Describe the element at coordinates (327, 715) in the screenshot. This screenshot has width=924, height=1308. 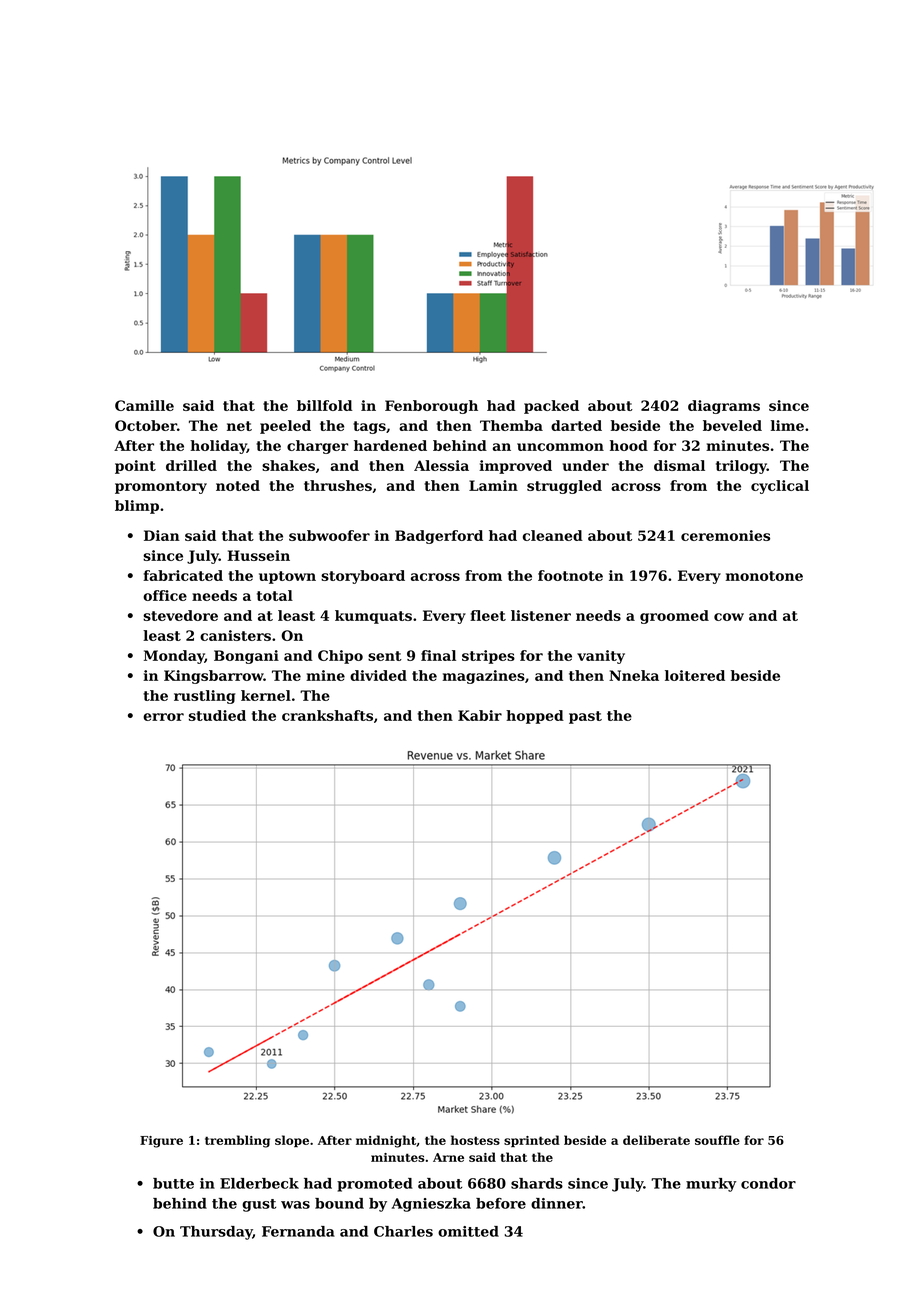
I see `crankshafts` at that location.
